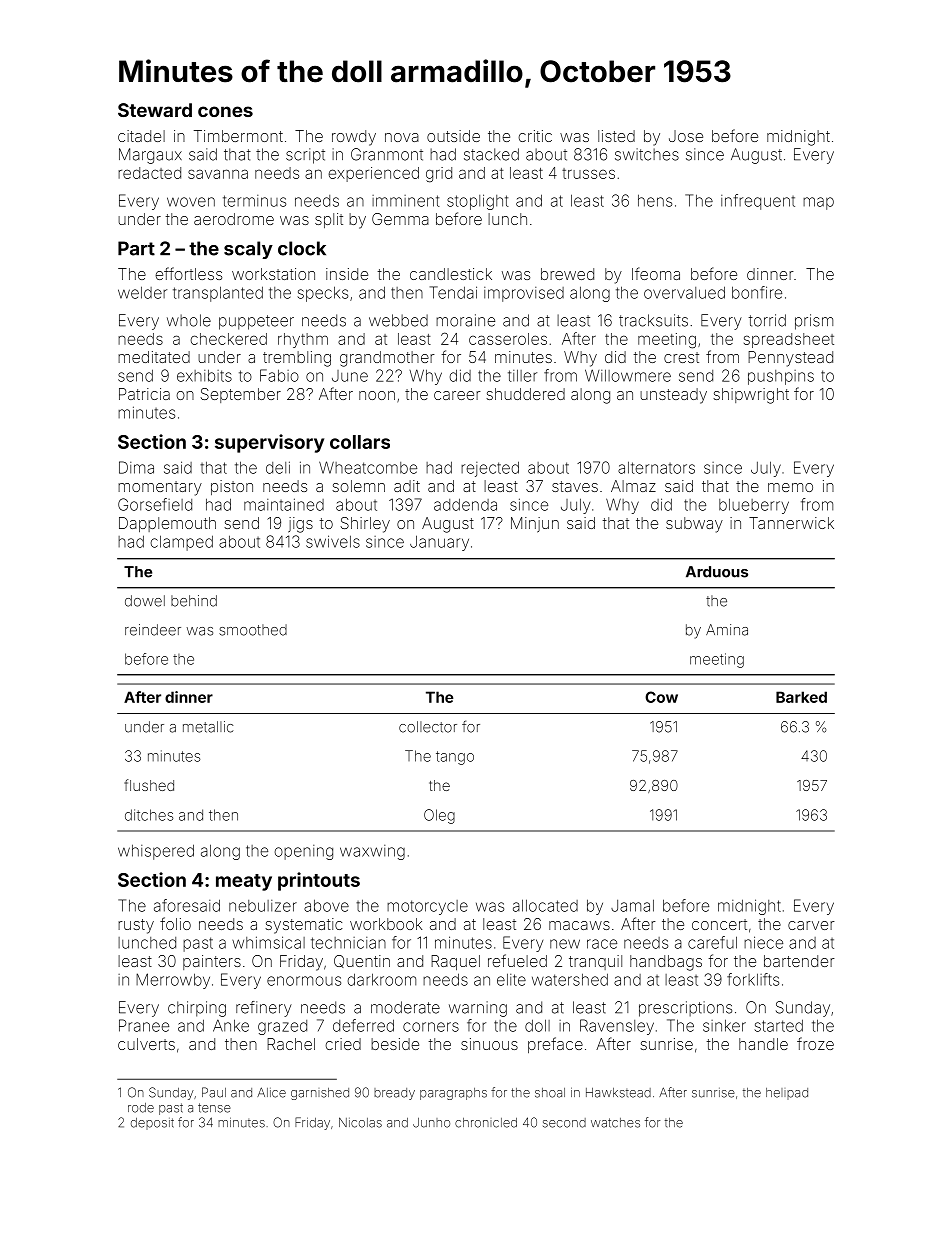 The image size is (952, 1233). Describe the element at coordinates (661, 697) in the page. I see `Cow` at that location.
